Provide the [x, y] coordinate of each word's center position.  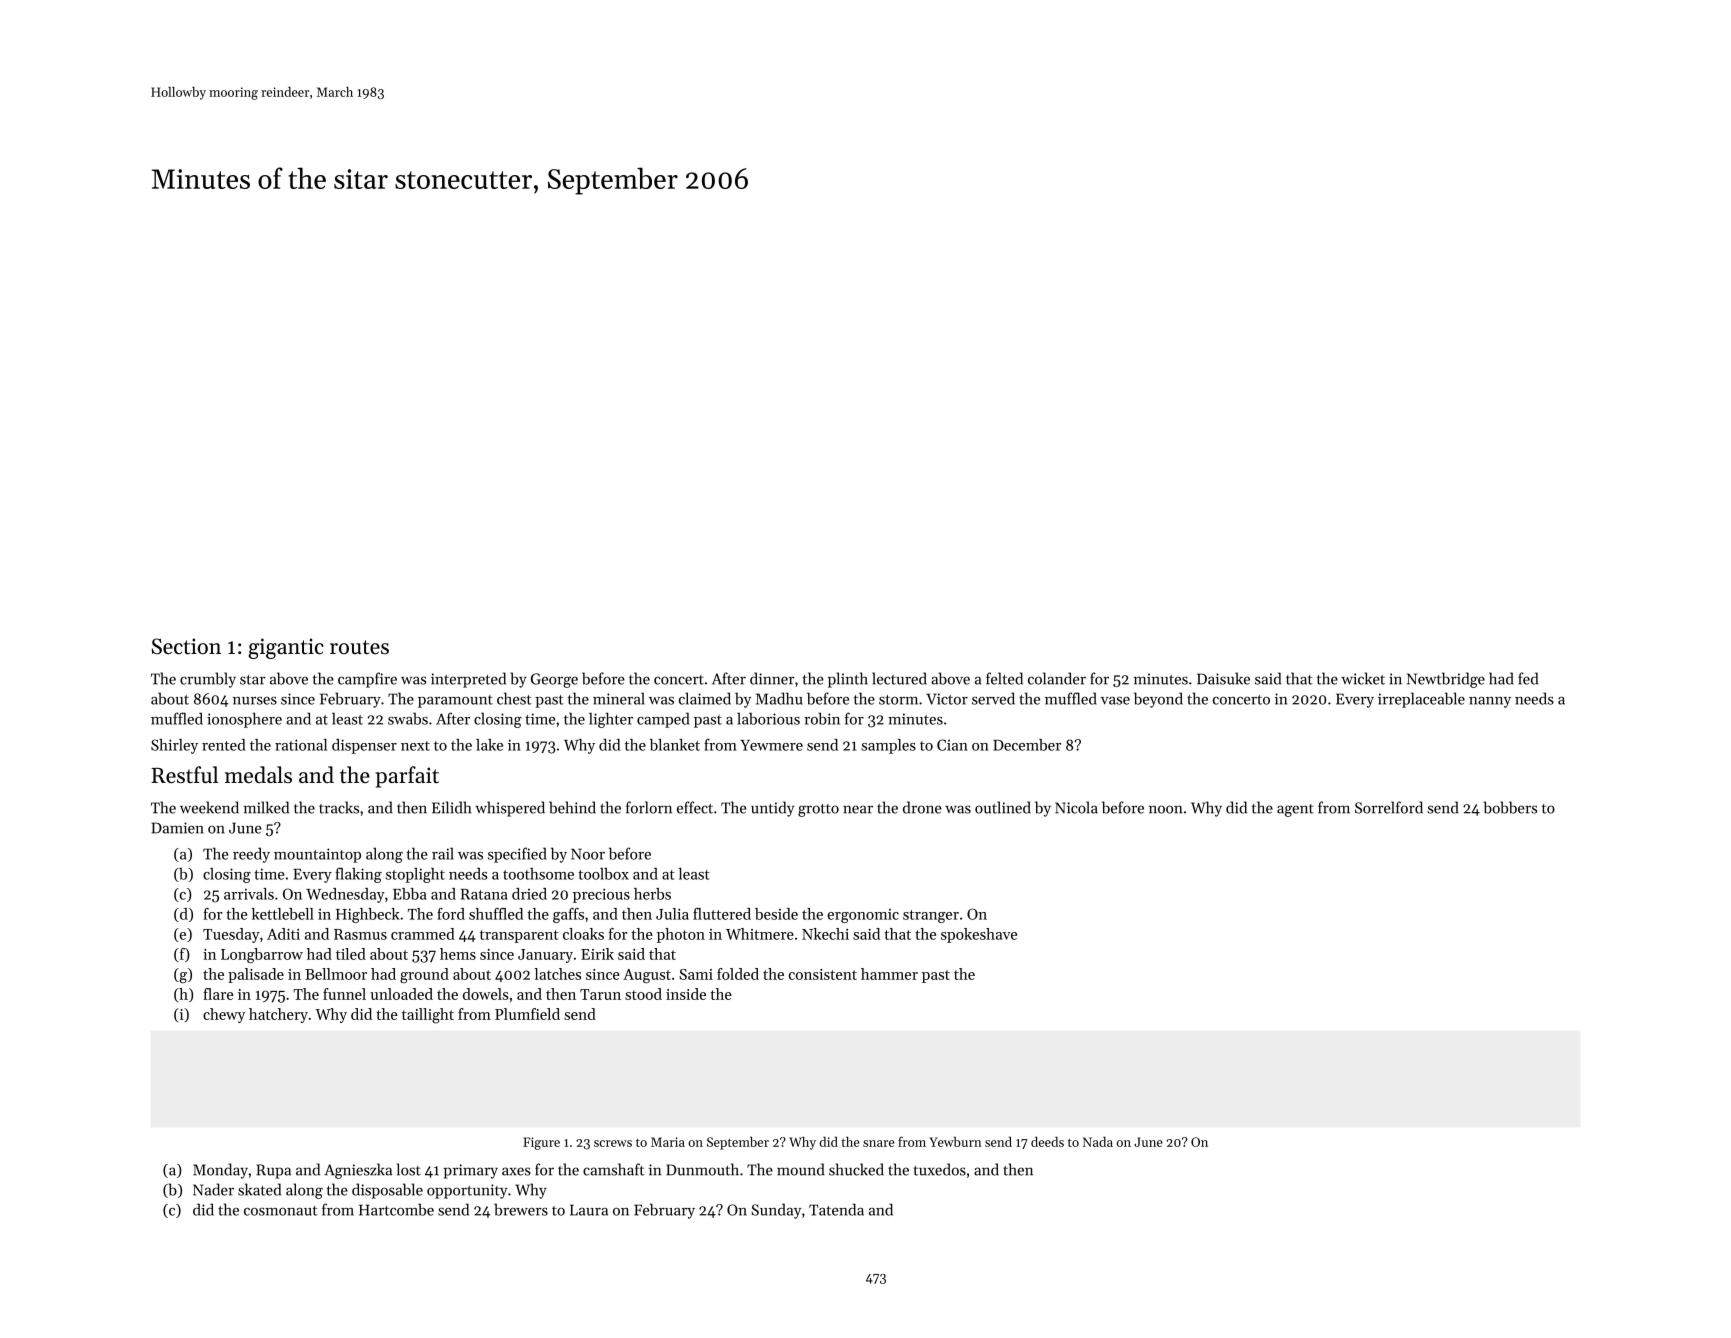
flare [218, 994]
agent [1295, 810]
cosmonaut [281, 1211]
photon [681, 935]
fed [1528, 678]
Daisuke [1223, 678]
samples [888, 746]
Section [186, 646]
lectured [899, 678]
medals [258, 774]
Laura [589, 1210]
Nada [1098, 1141]
